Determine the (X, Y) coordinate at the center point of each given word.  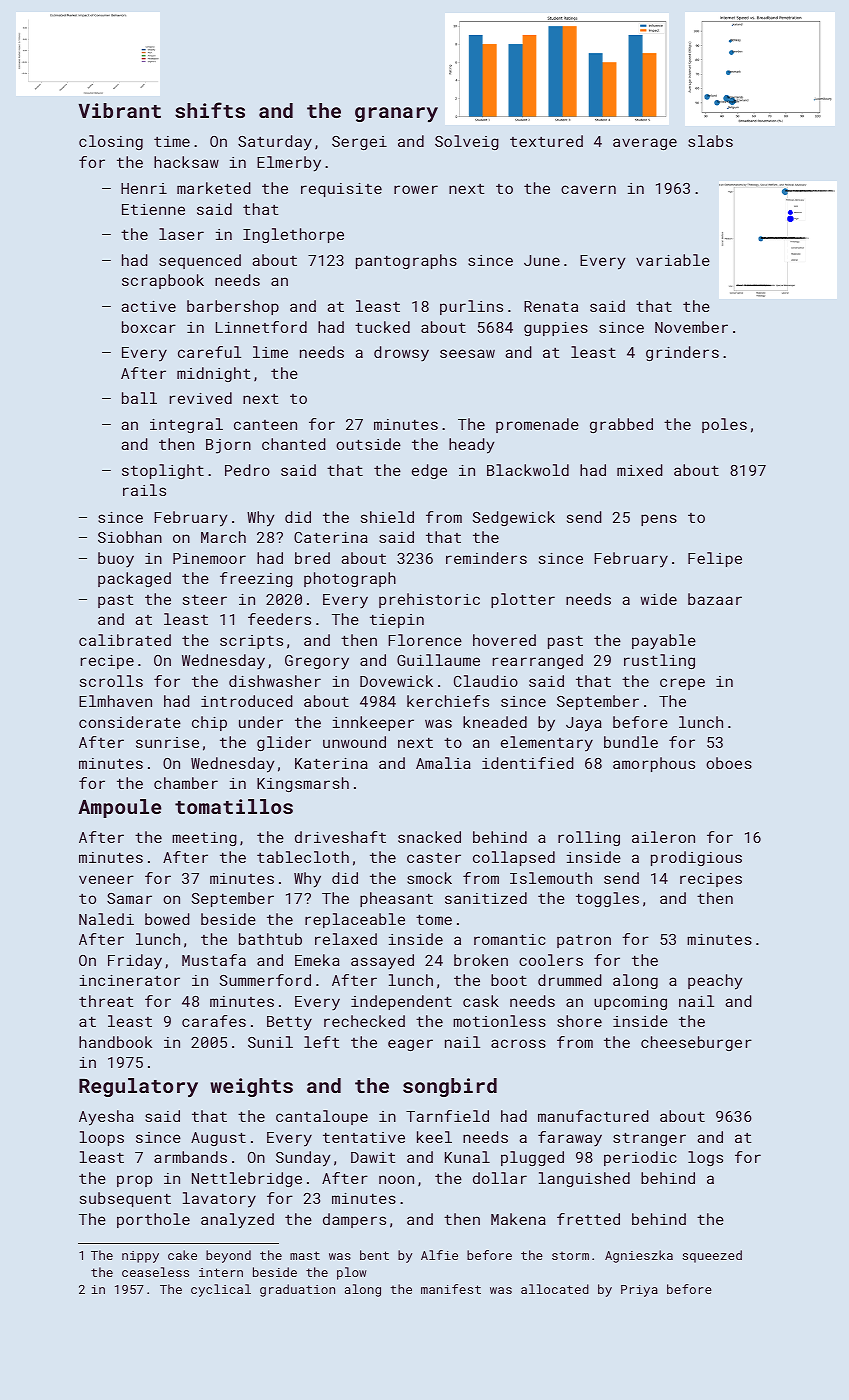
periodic (640, 1158)
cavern (588, 189)
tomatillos (234, 806)
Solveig (467, 142)
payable (664, 642)
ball (139, 398)
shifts (210, 110)
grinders (682, 353)
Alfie (439, 1255)
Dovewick (396, 681)
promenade (537, 425)
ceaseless (155, 1272)
